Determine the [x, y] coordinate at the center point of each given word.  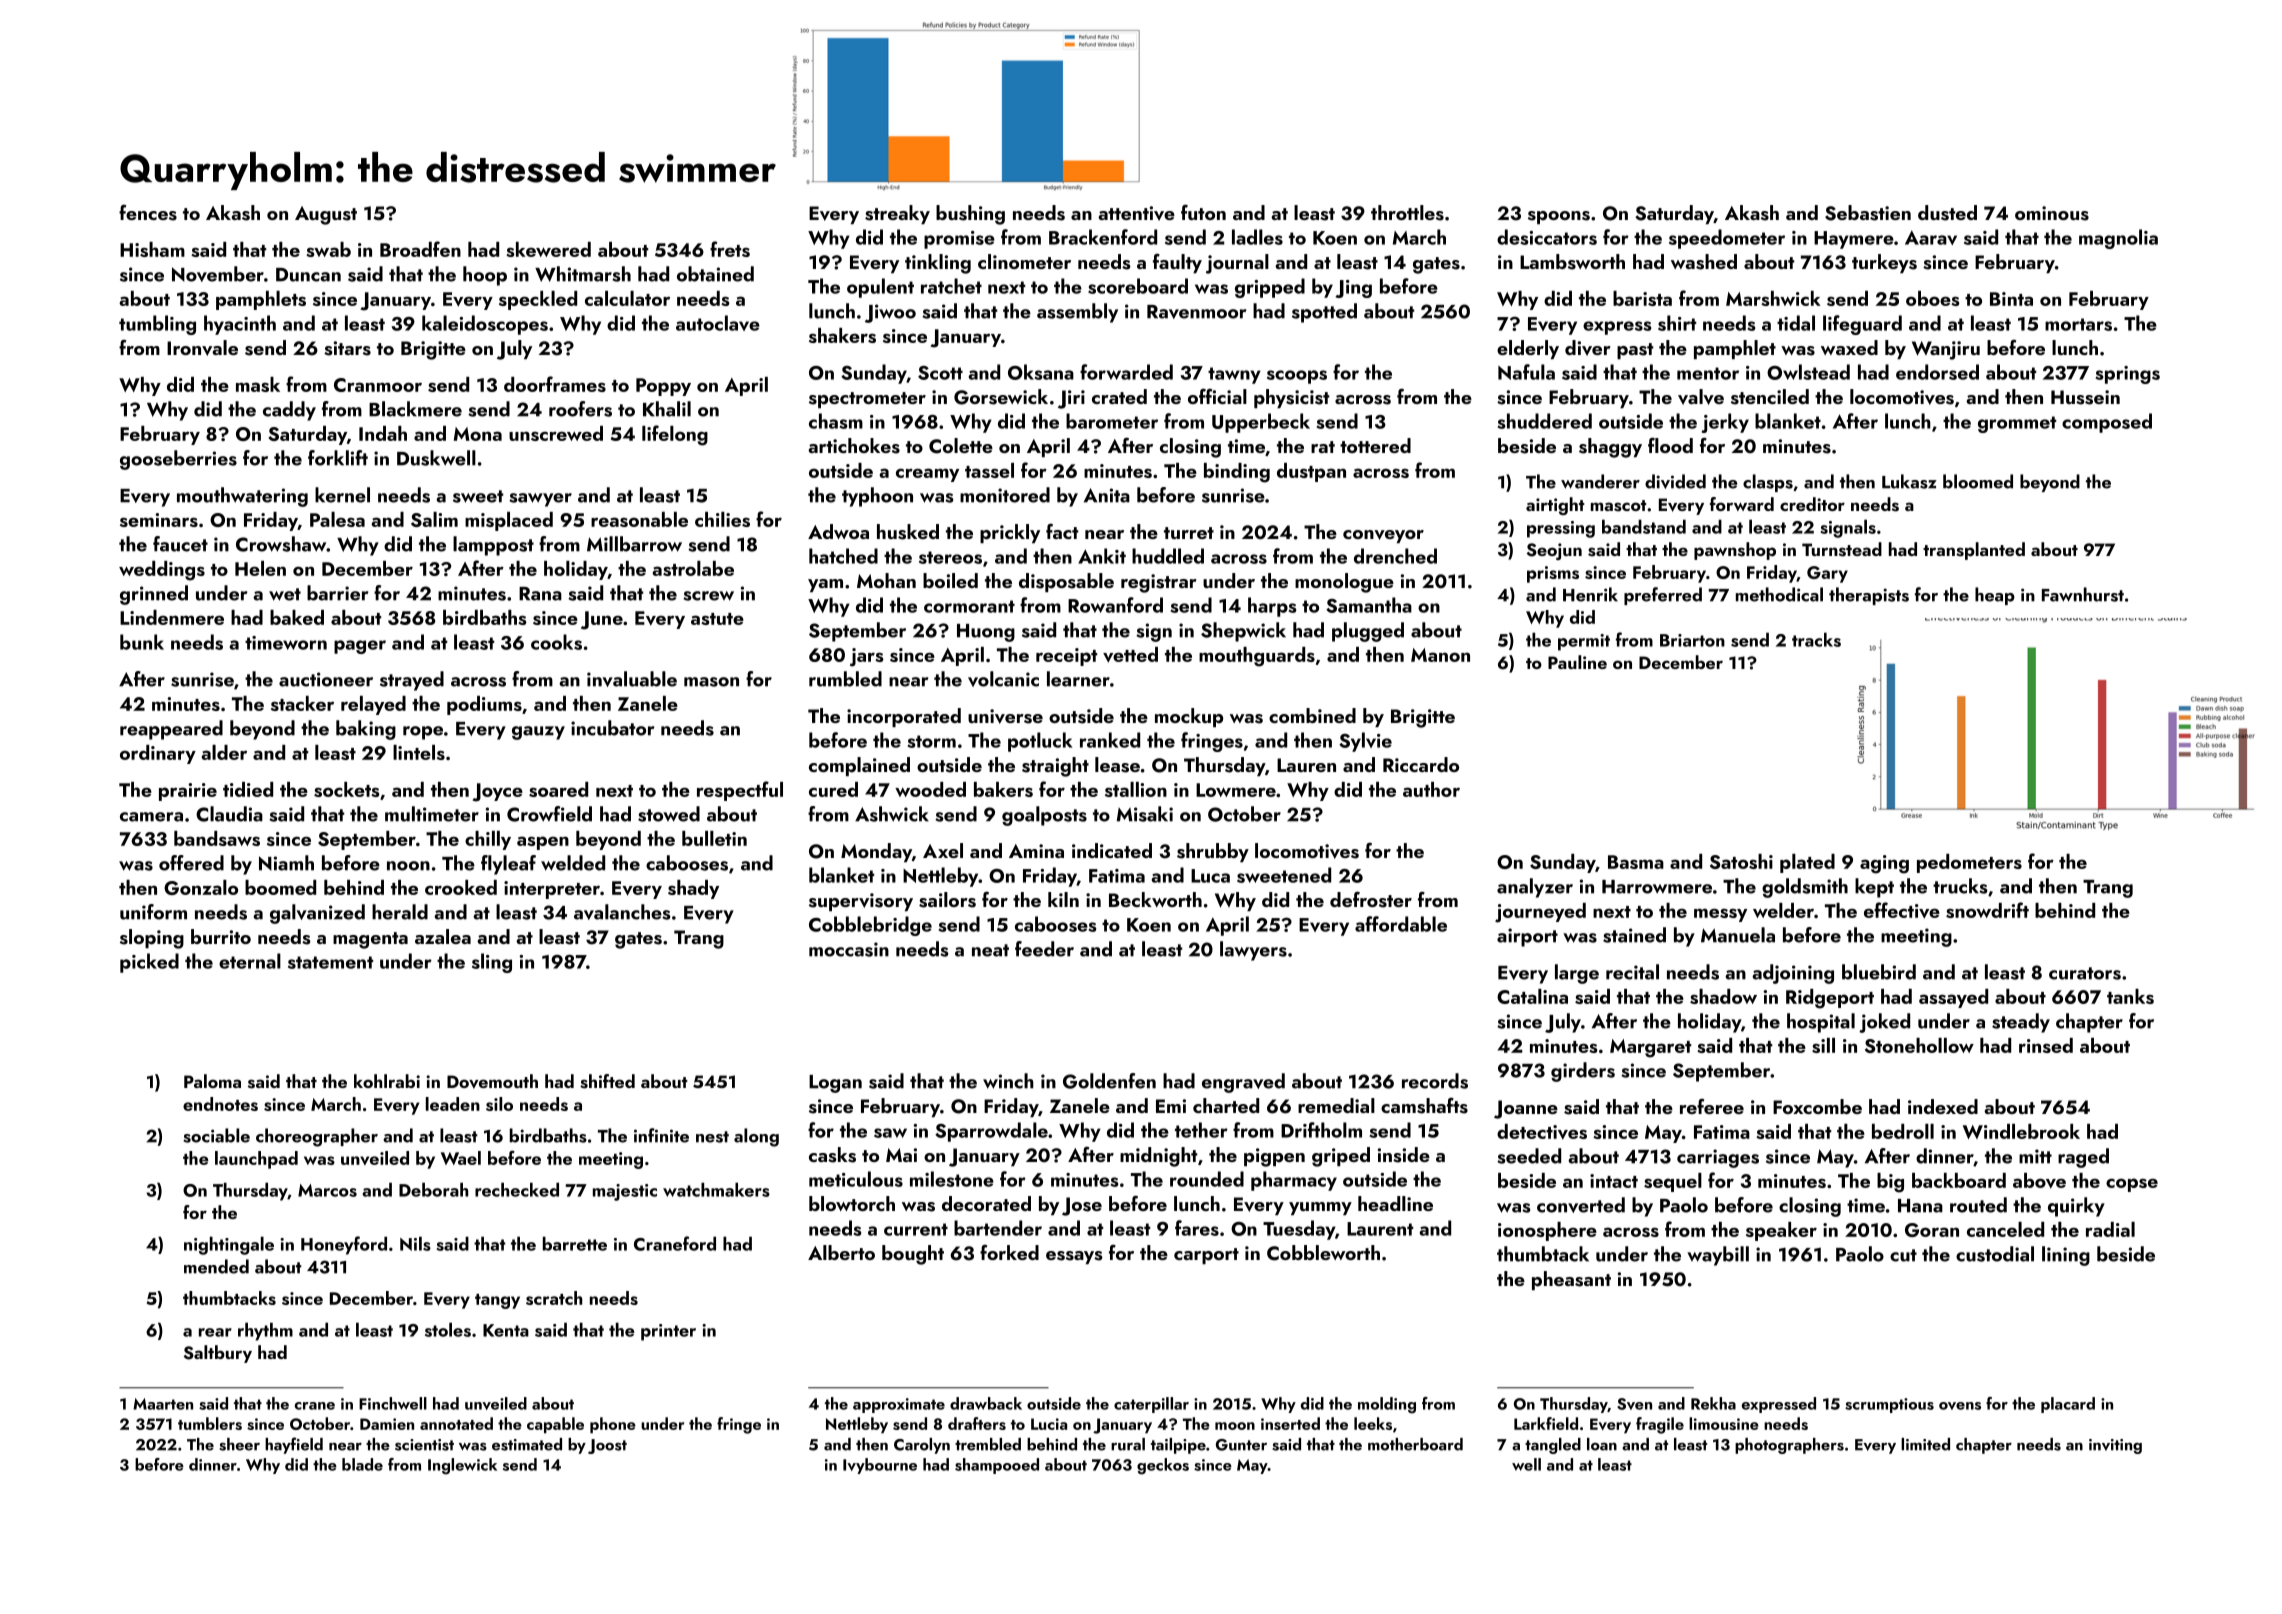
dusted [1947, 213]
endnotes [220, 1104]
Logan [835, 1084]
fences [148, 213]
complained [859, 766]
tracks [1816, 639]
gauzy [538, 733]
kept [1874, 888]
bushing [970, 215]
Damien [387, 1424]
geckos [1163, 1466]
